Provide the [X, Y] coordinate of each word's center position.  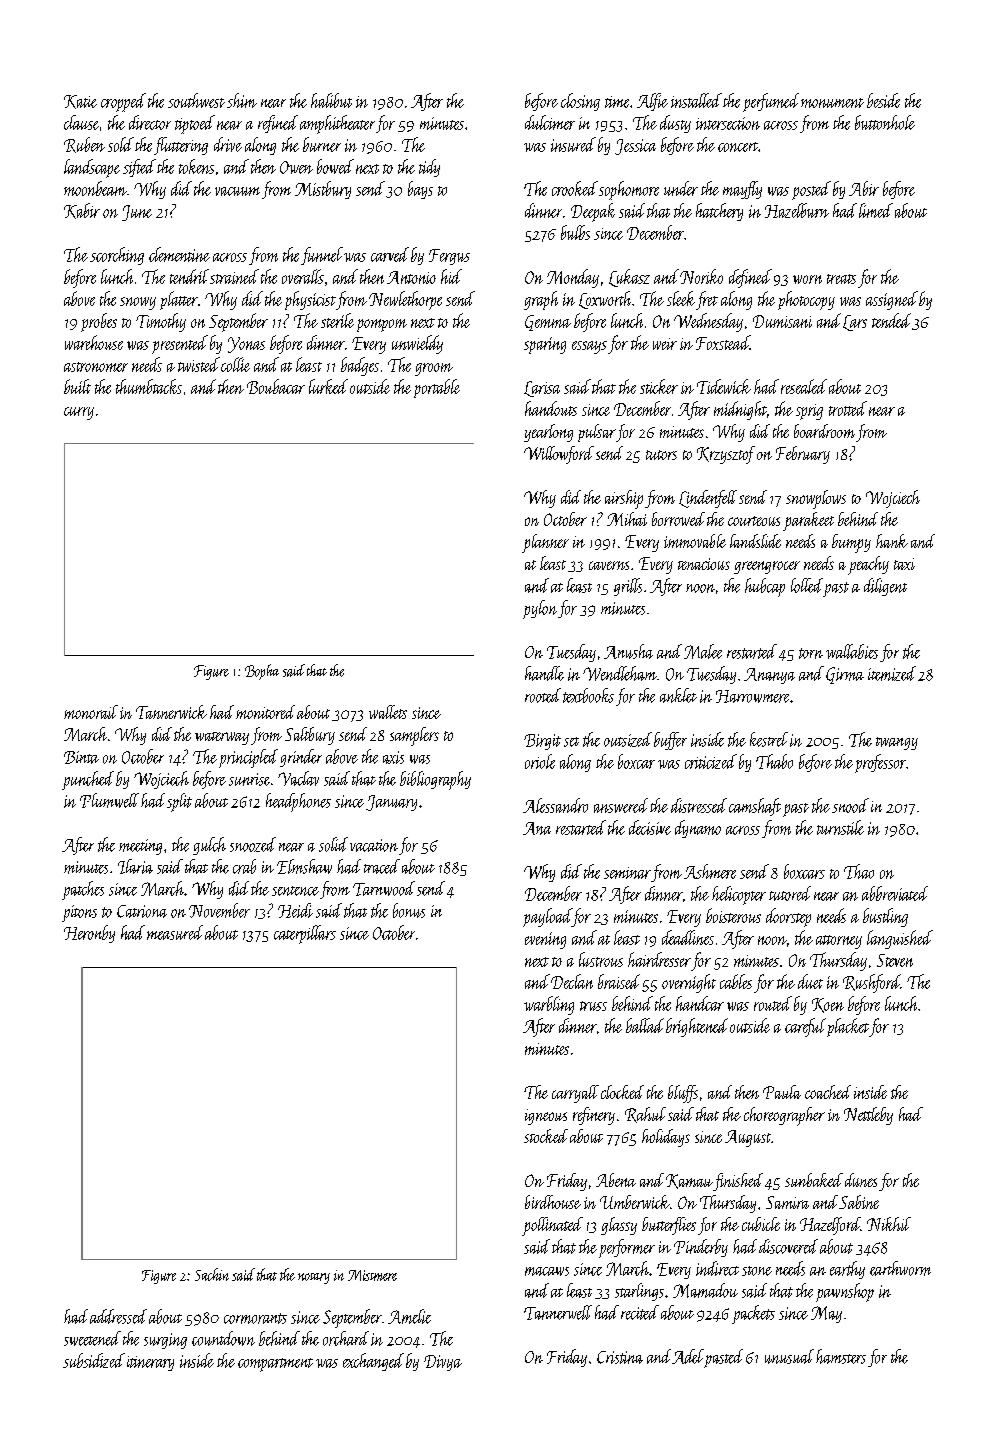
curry [79, 413]
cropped [123, 102]
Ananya [769, 676]
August [748, 1138]
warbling [549, 1005]
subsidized [94, 1360]
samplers [414, 736]
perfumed [771, 102]
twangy [897, 743]
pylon [540, 609]
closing [580, 102]
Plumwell [109, 800]
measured [175, 932]
